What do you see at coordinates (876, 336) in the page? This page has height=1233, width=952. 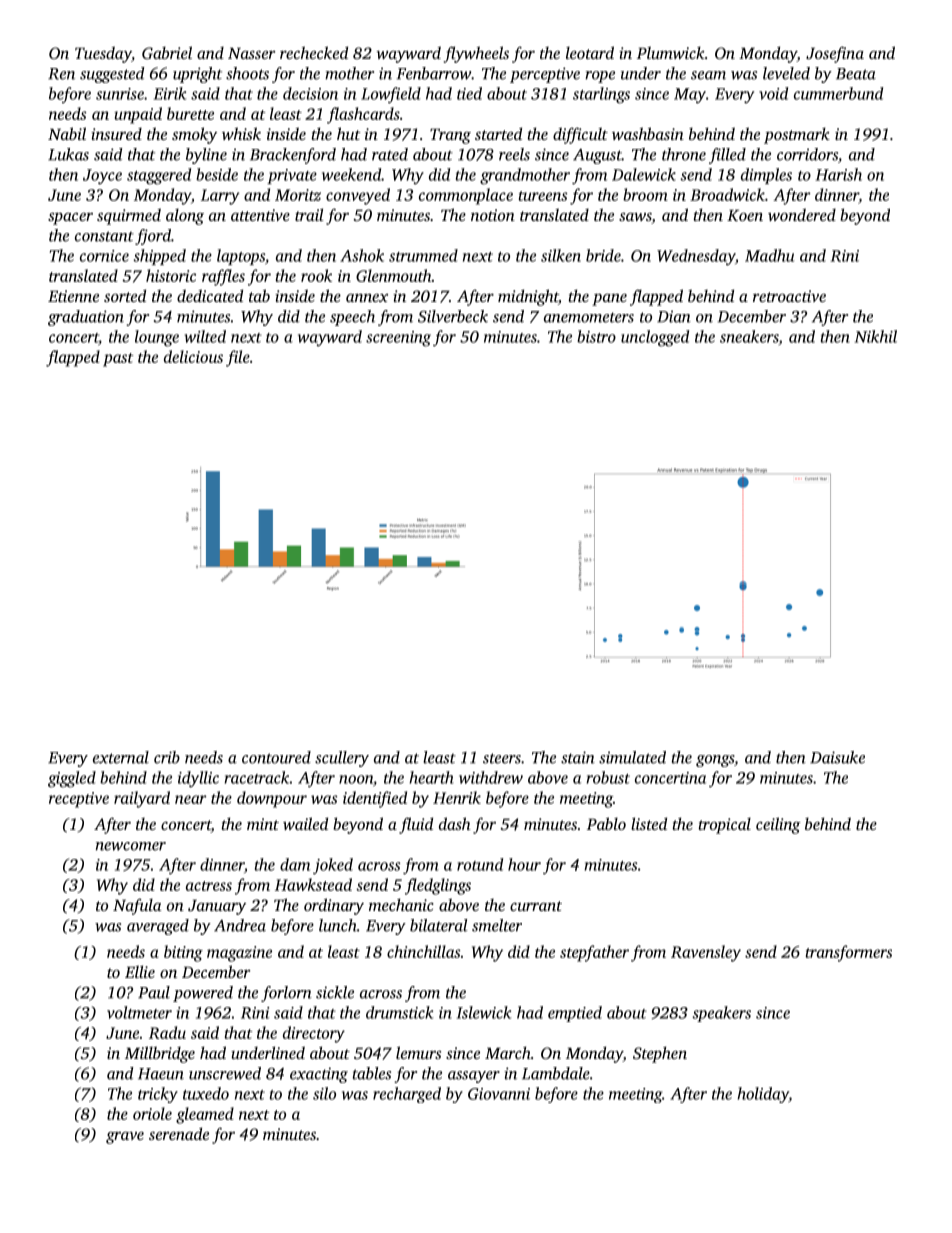 I see `Nikhil` at bounding box center [876, 336].
